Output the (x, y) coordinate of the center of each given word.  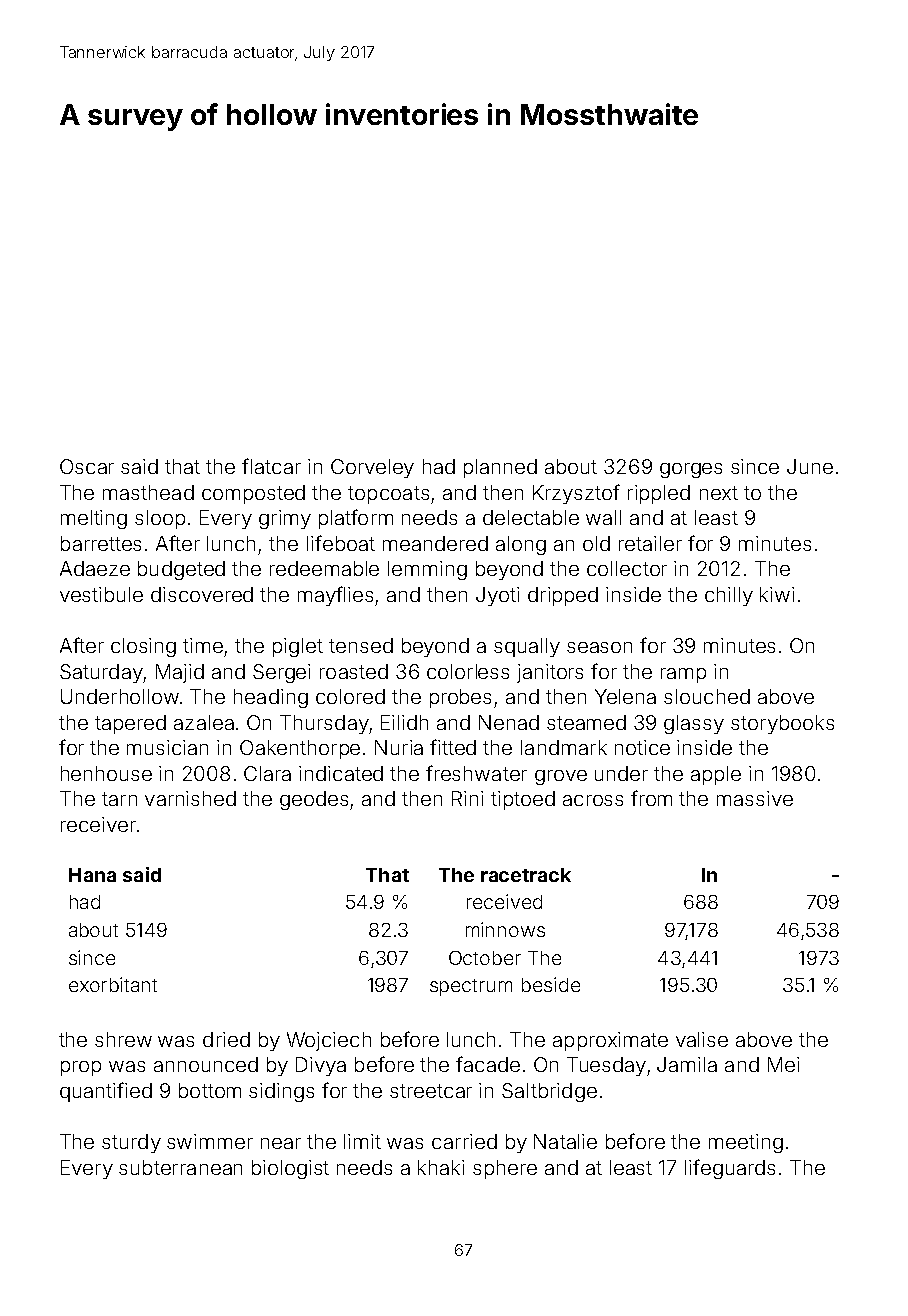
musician (167, 747)
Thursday (324, 724)
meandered (435, 543)
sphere (505, 1169)
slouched (707, 696)
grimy (285, 519)
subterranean (180, 1167)
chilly (729, 596)
